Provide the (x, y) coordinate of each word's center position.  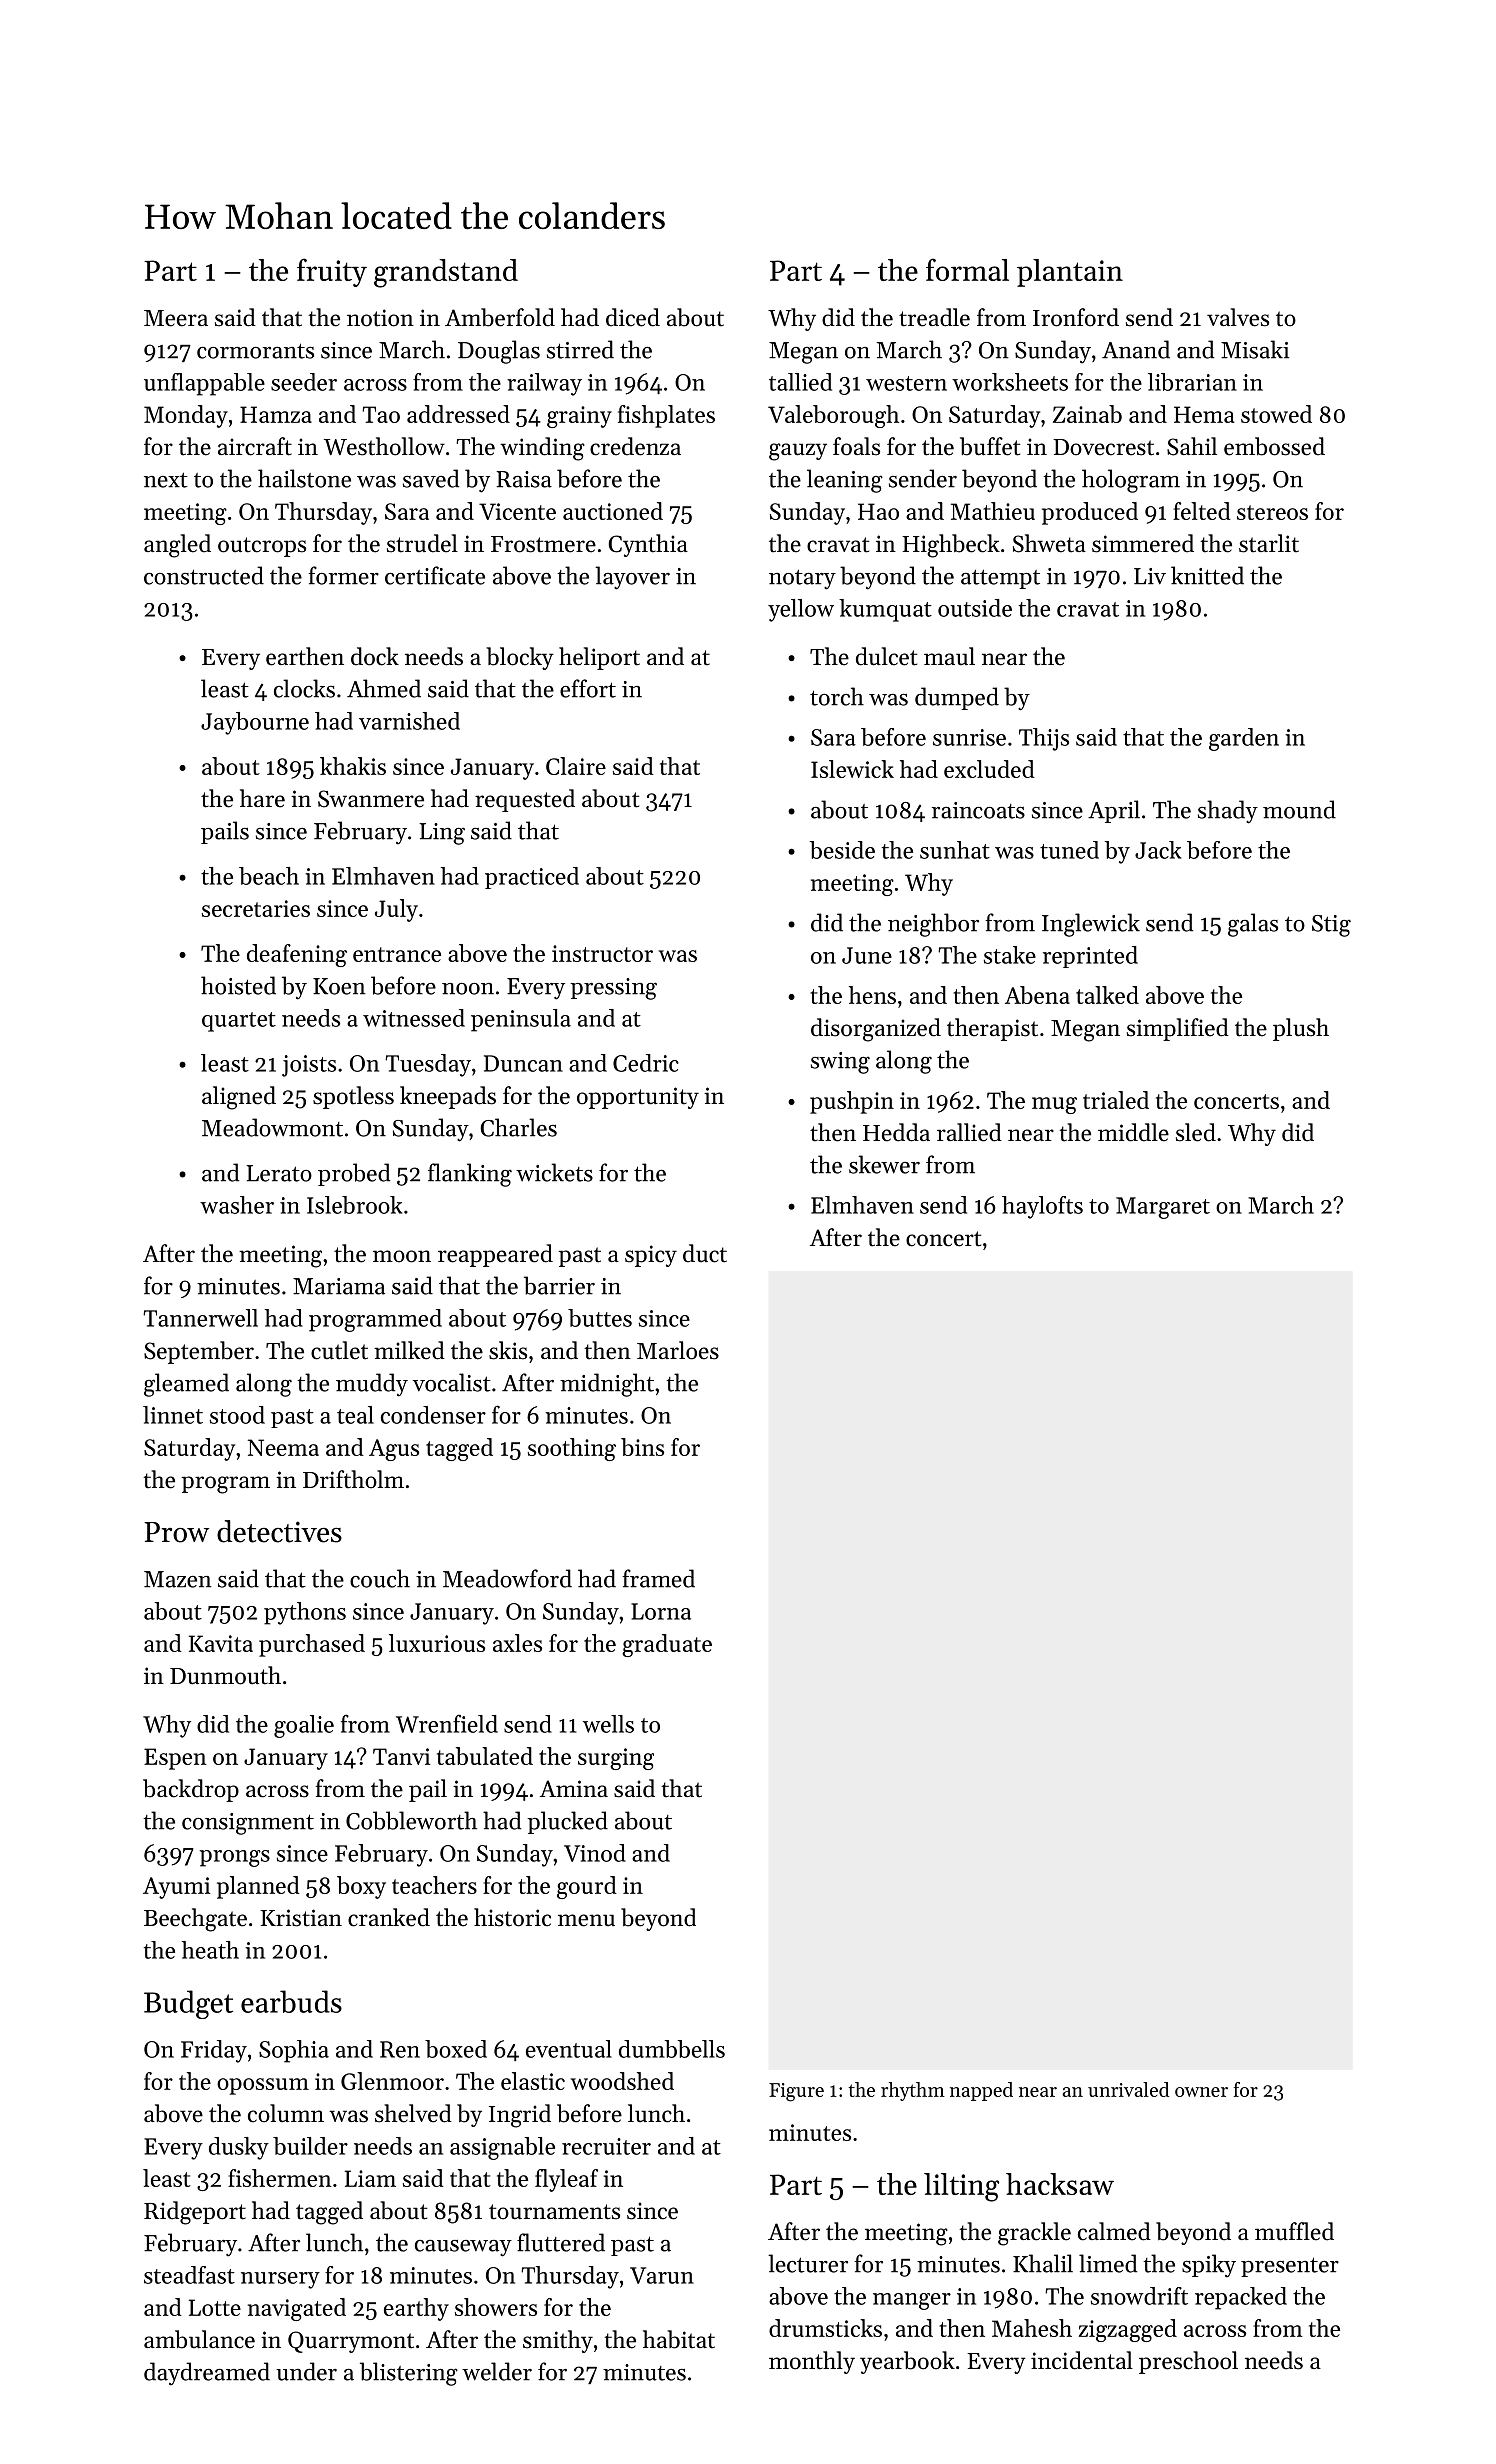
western (906, 383)
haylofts (1042, 1207)
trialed (1116, 1100)
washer (237, 1205)
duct (705, 1253)
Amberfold (500, 317)
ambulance (199, 2339)
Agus (394, 1450)
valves (1238, 317)
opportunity (638, 1098)
